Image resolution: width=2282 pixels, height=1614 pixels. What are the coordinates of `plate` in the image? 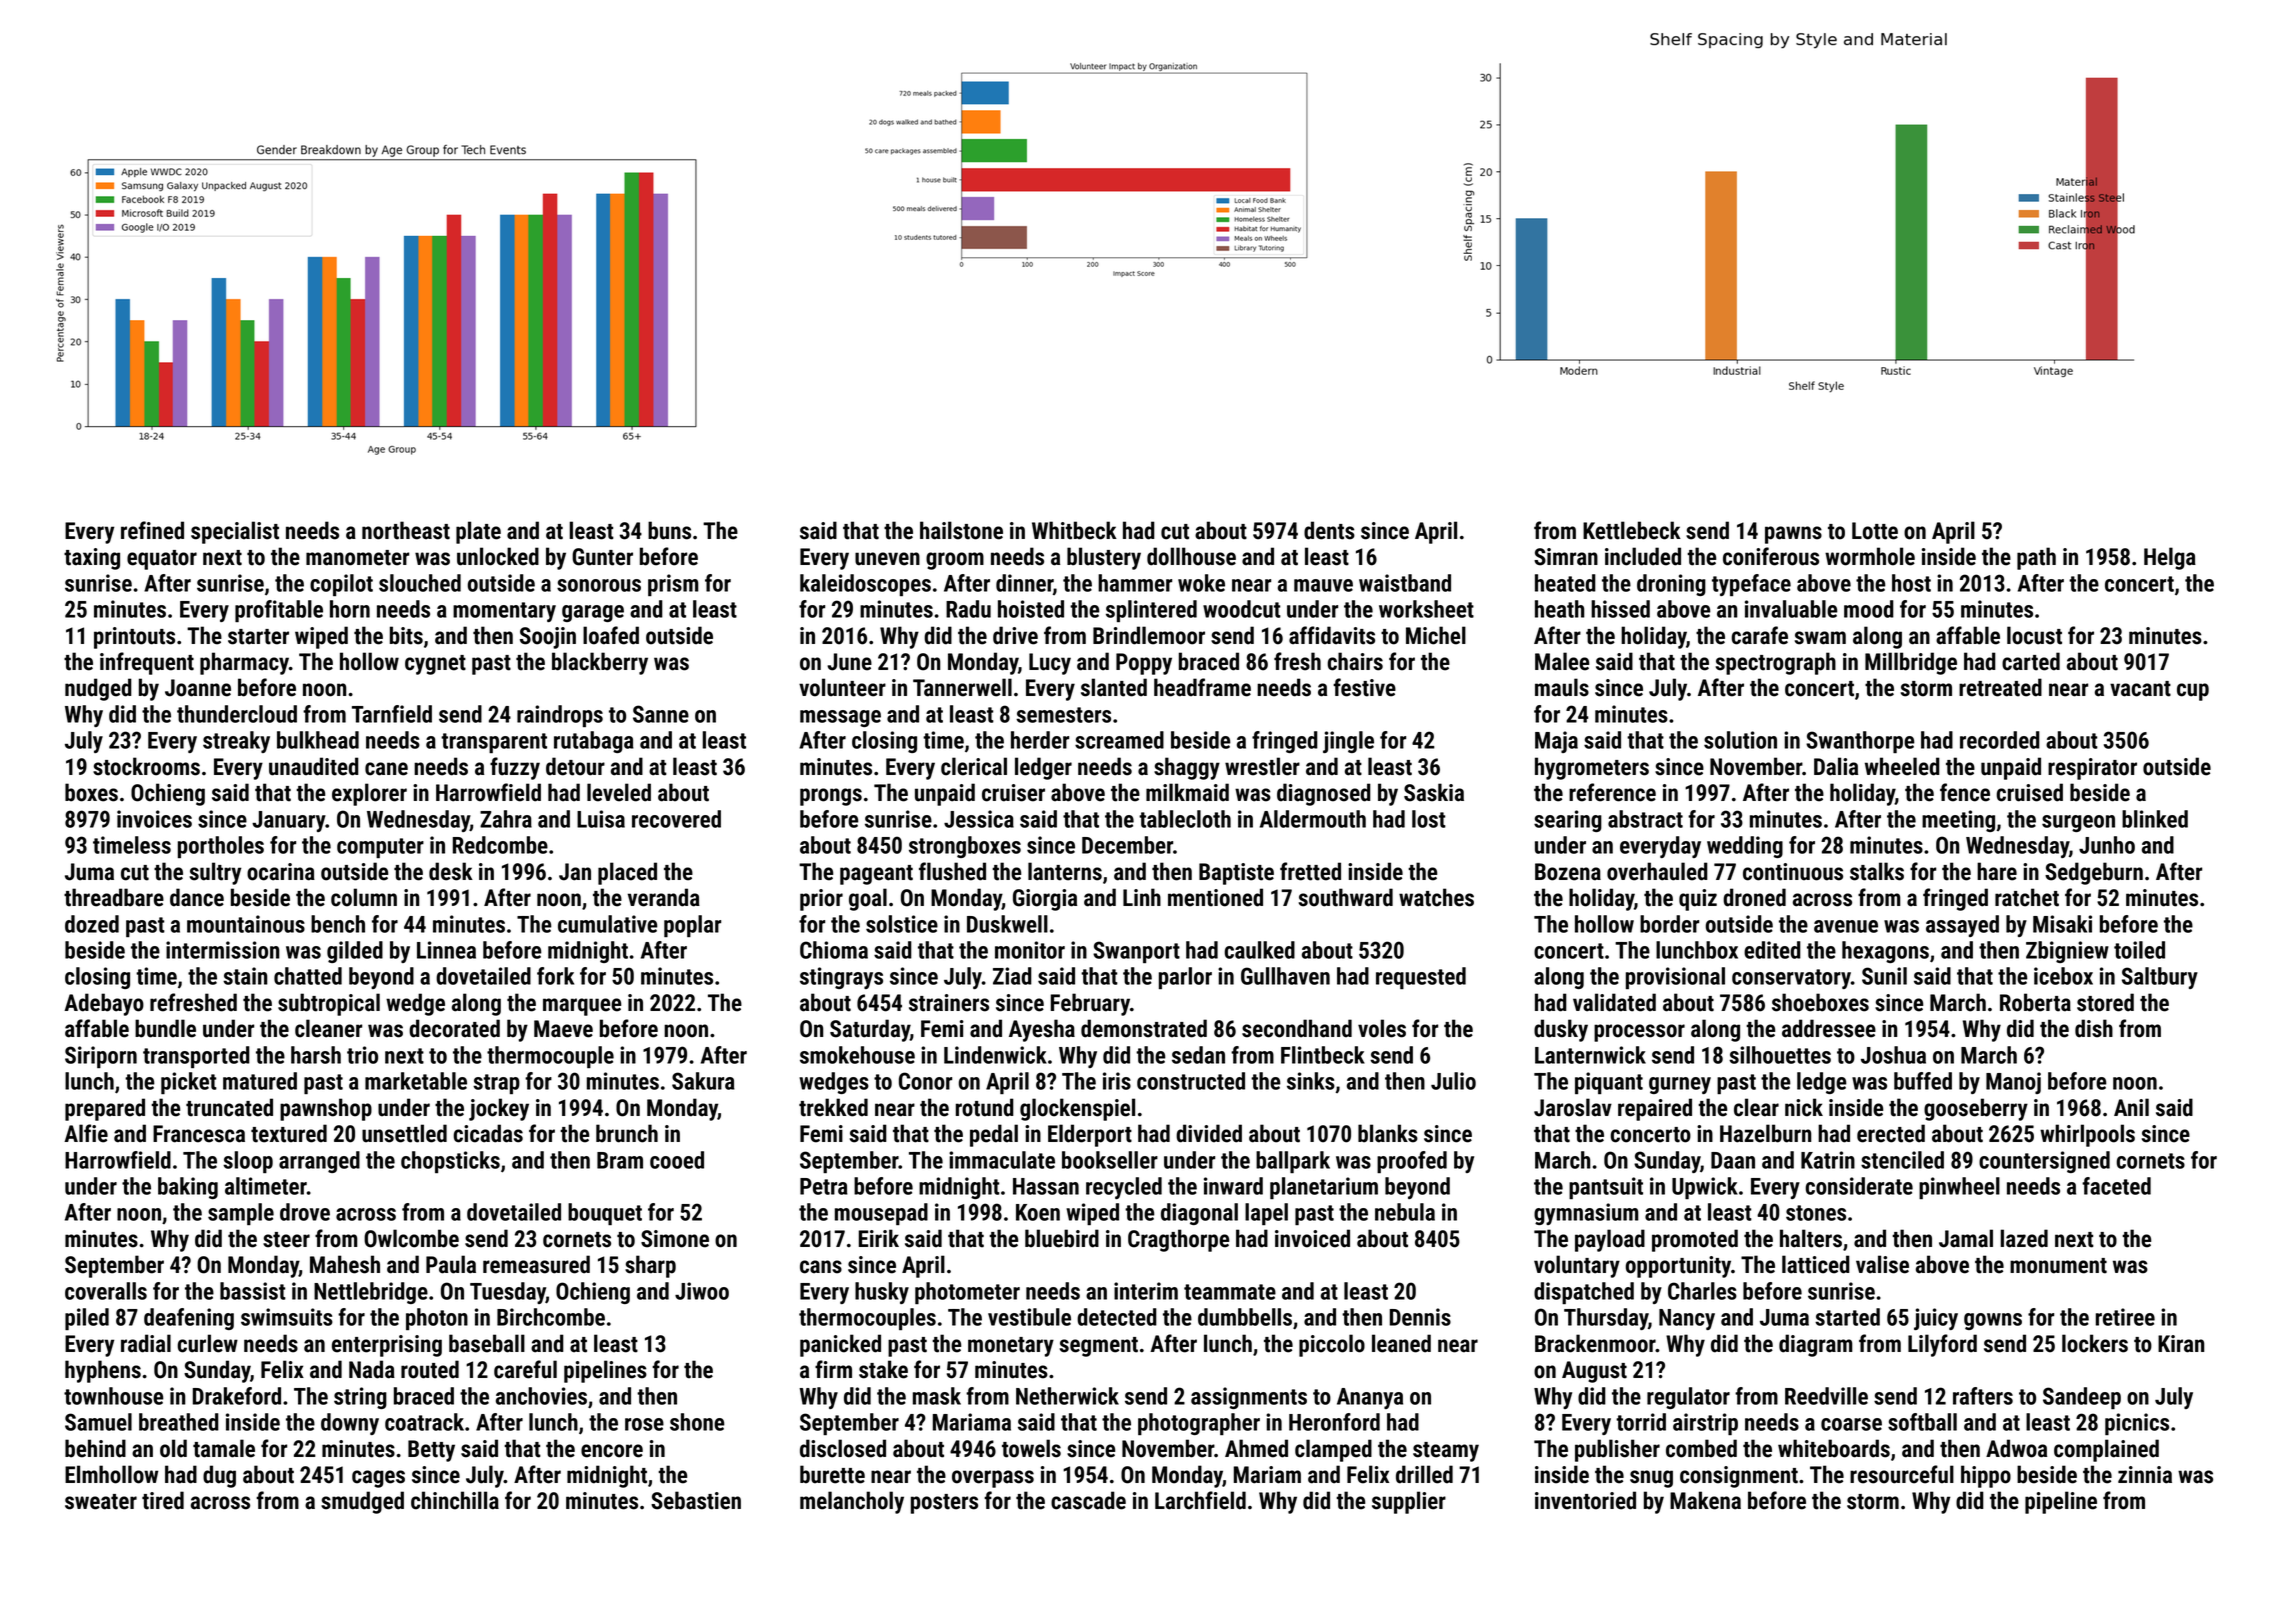 It's located at (478, 532).
